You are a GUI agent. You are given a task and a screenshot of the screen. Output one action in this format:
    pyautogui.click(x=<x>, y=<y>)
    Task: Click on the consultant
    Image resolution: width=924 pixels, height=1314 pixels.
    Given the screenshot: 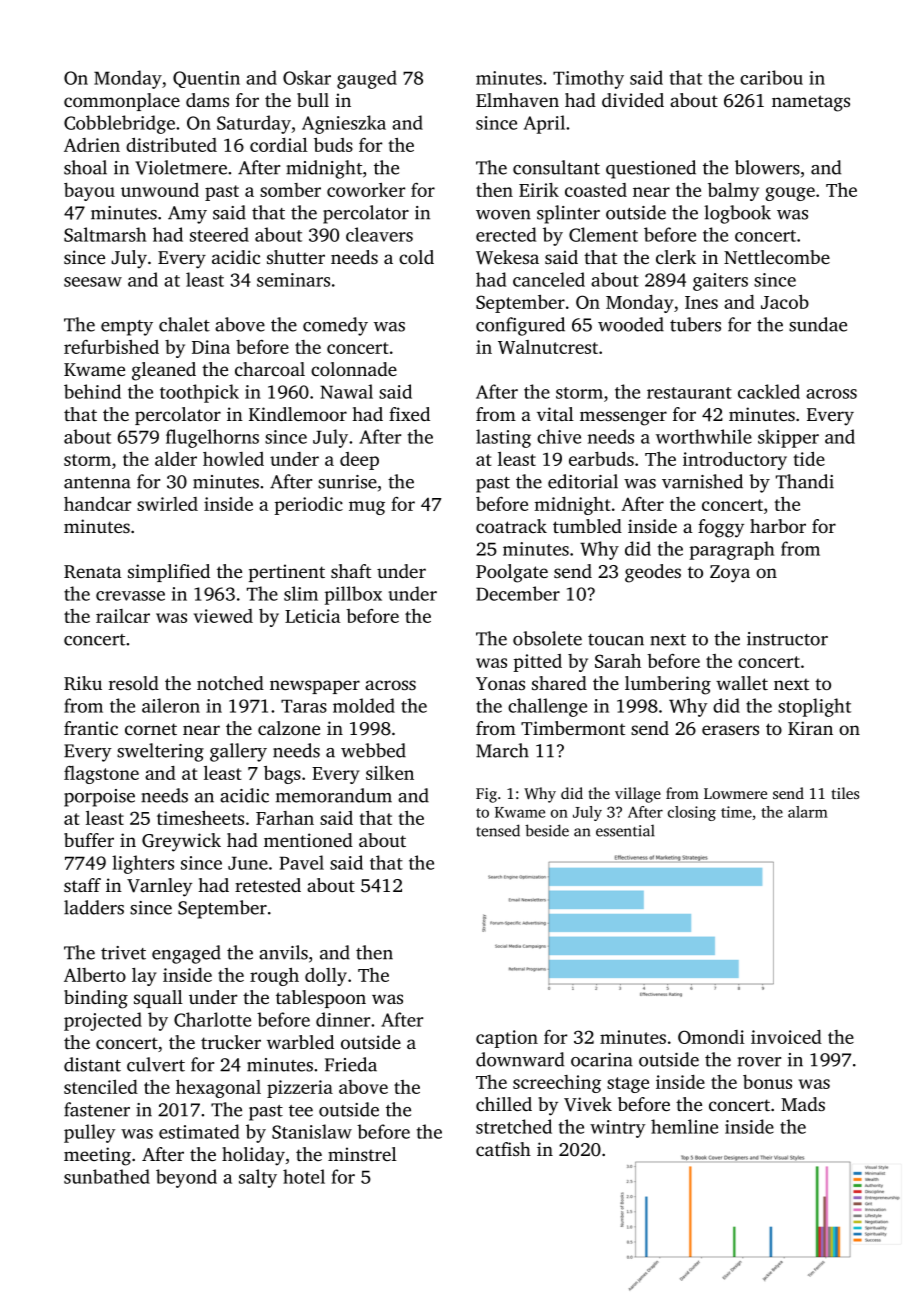 What is the action you would take?
    pyautogui.click(x=556, y=167)
